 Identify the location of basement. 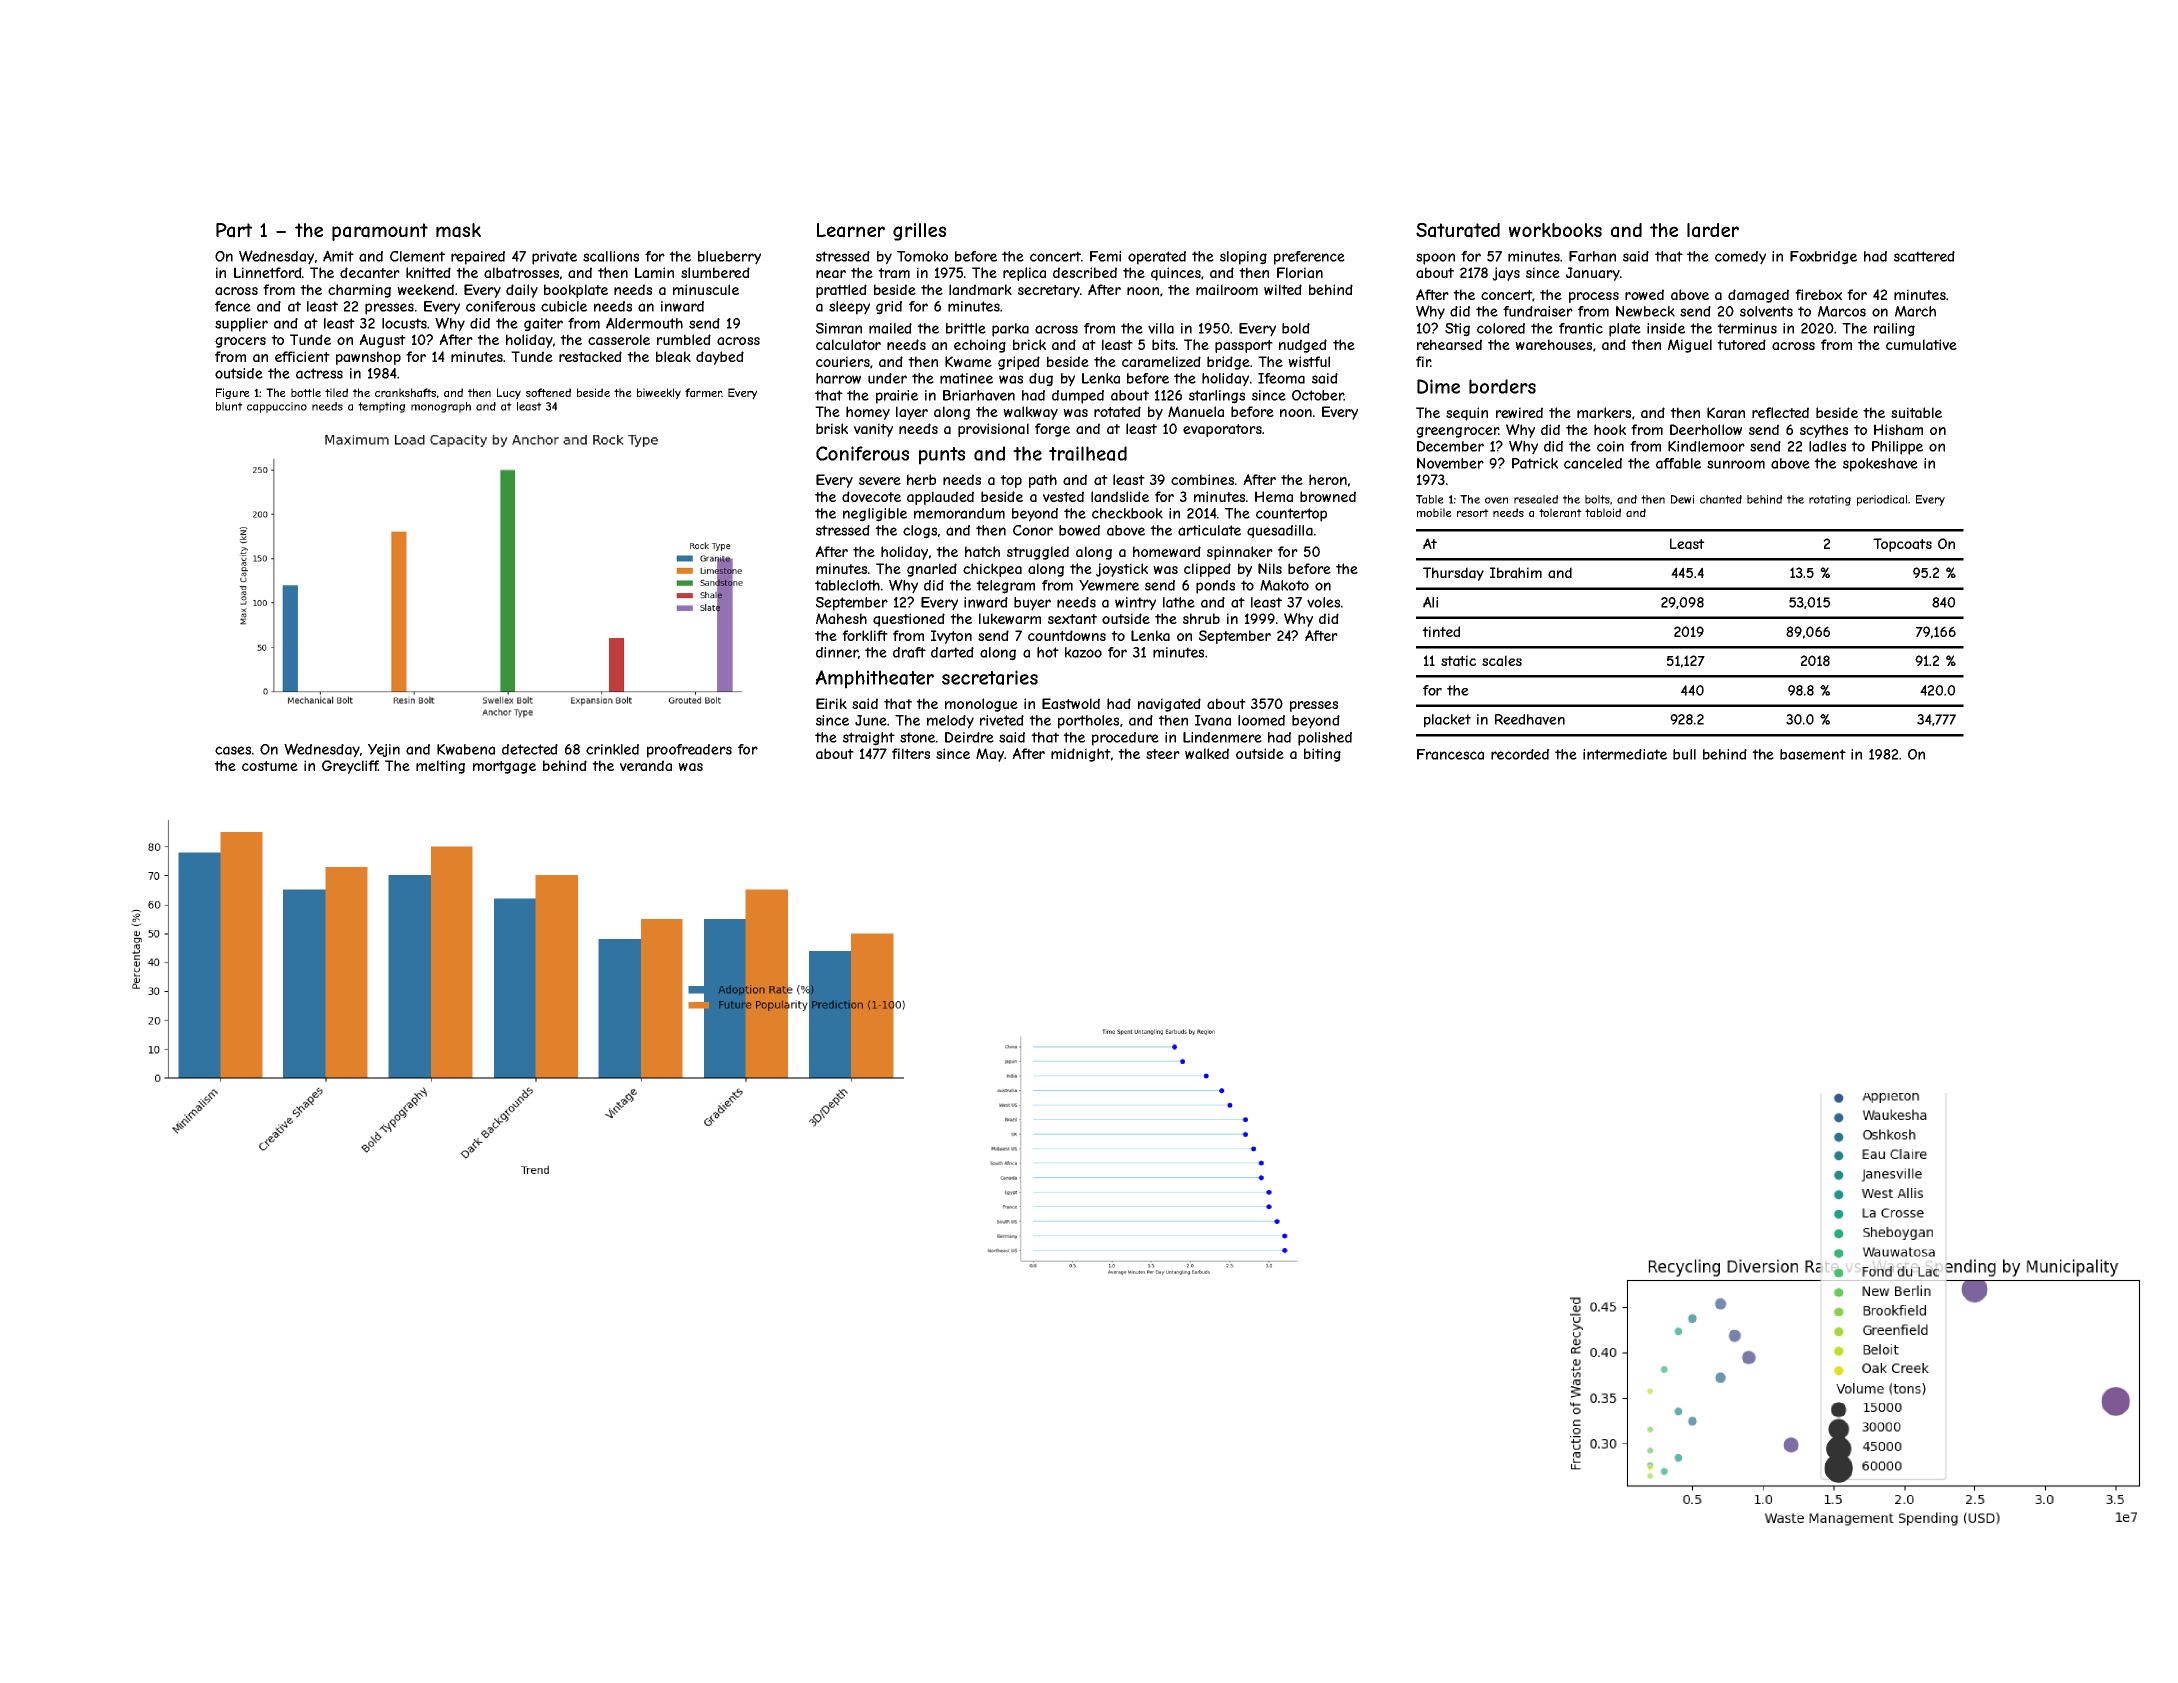
(1813, 754).
